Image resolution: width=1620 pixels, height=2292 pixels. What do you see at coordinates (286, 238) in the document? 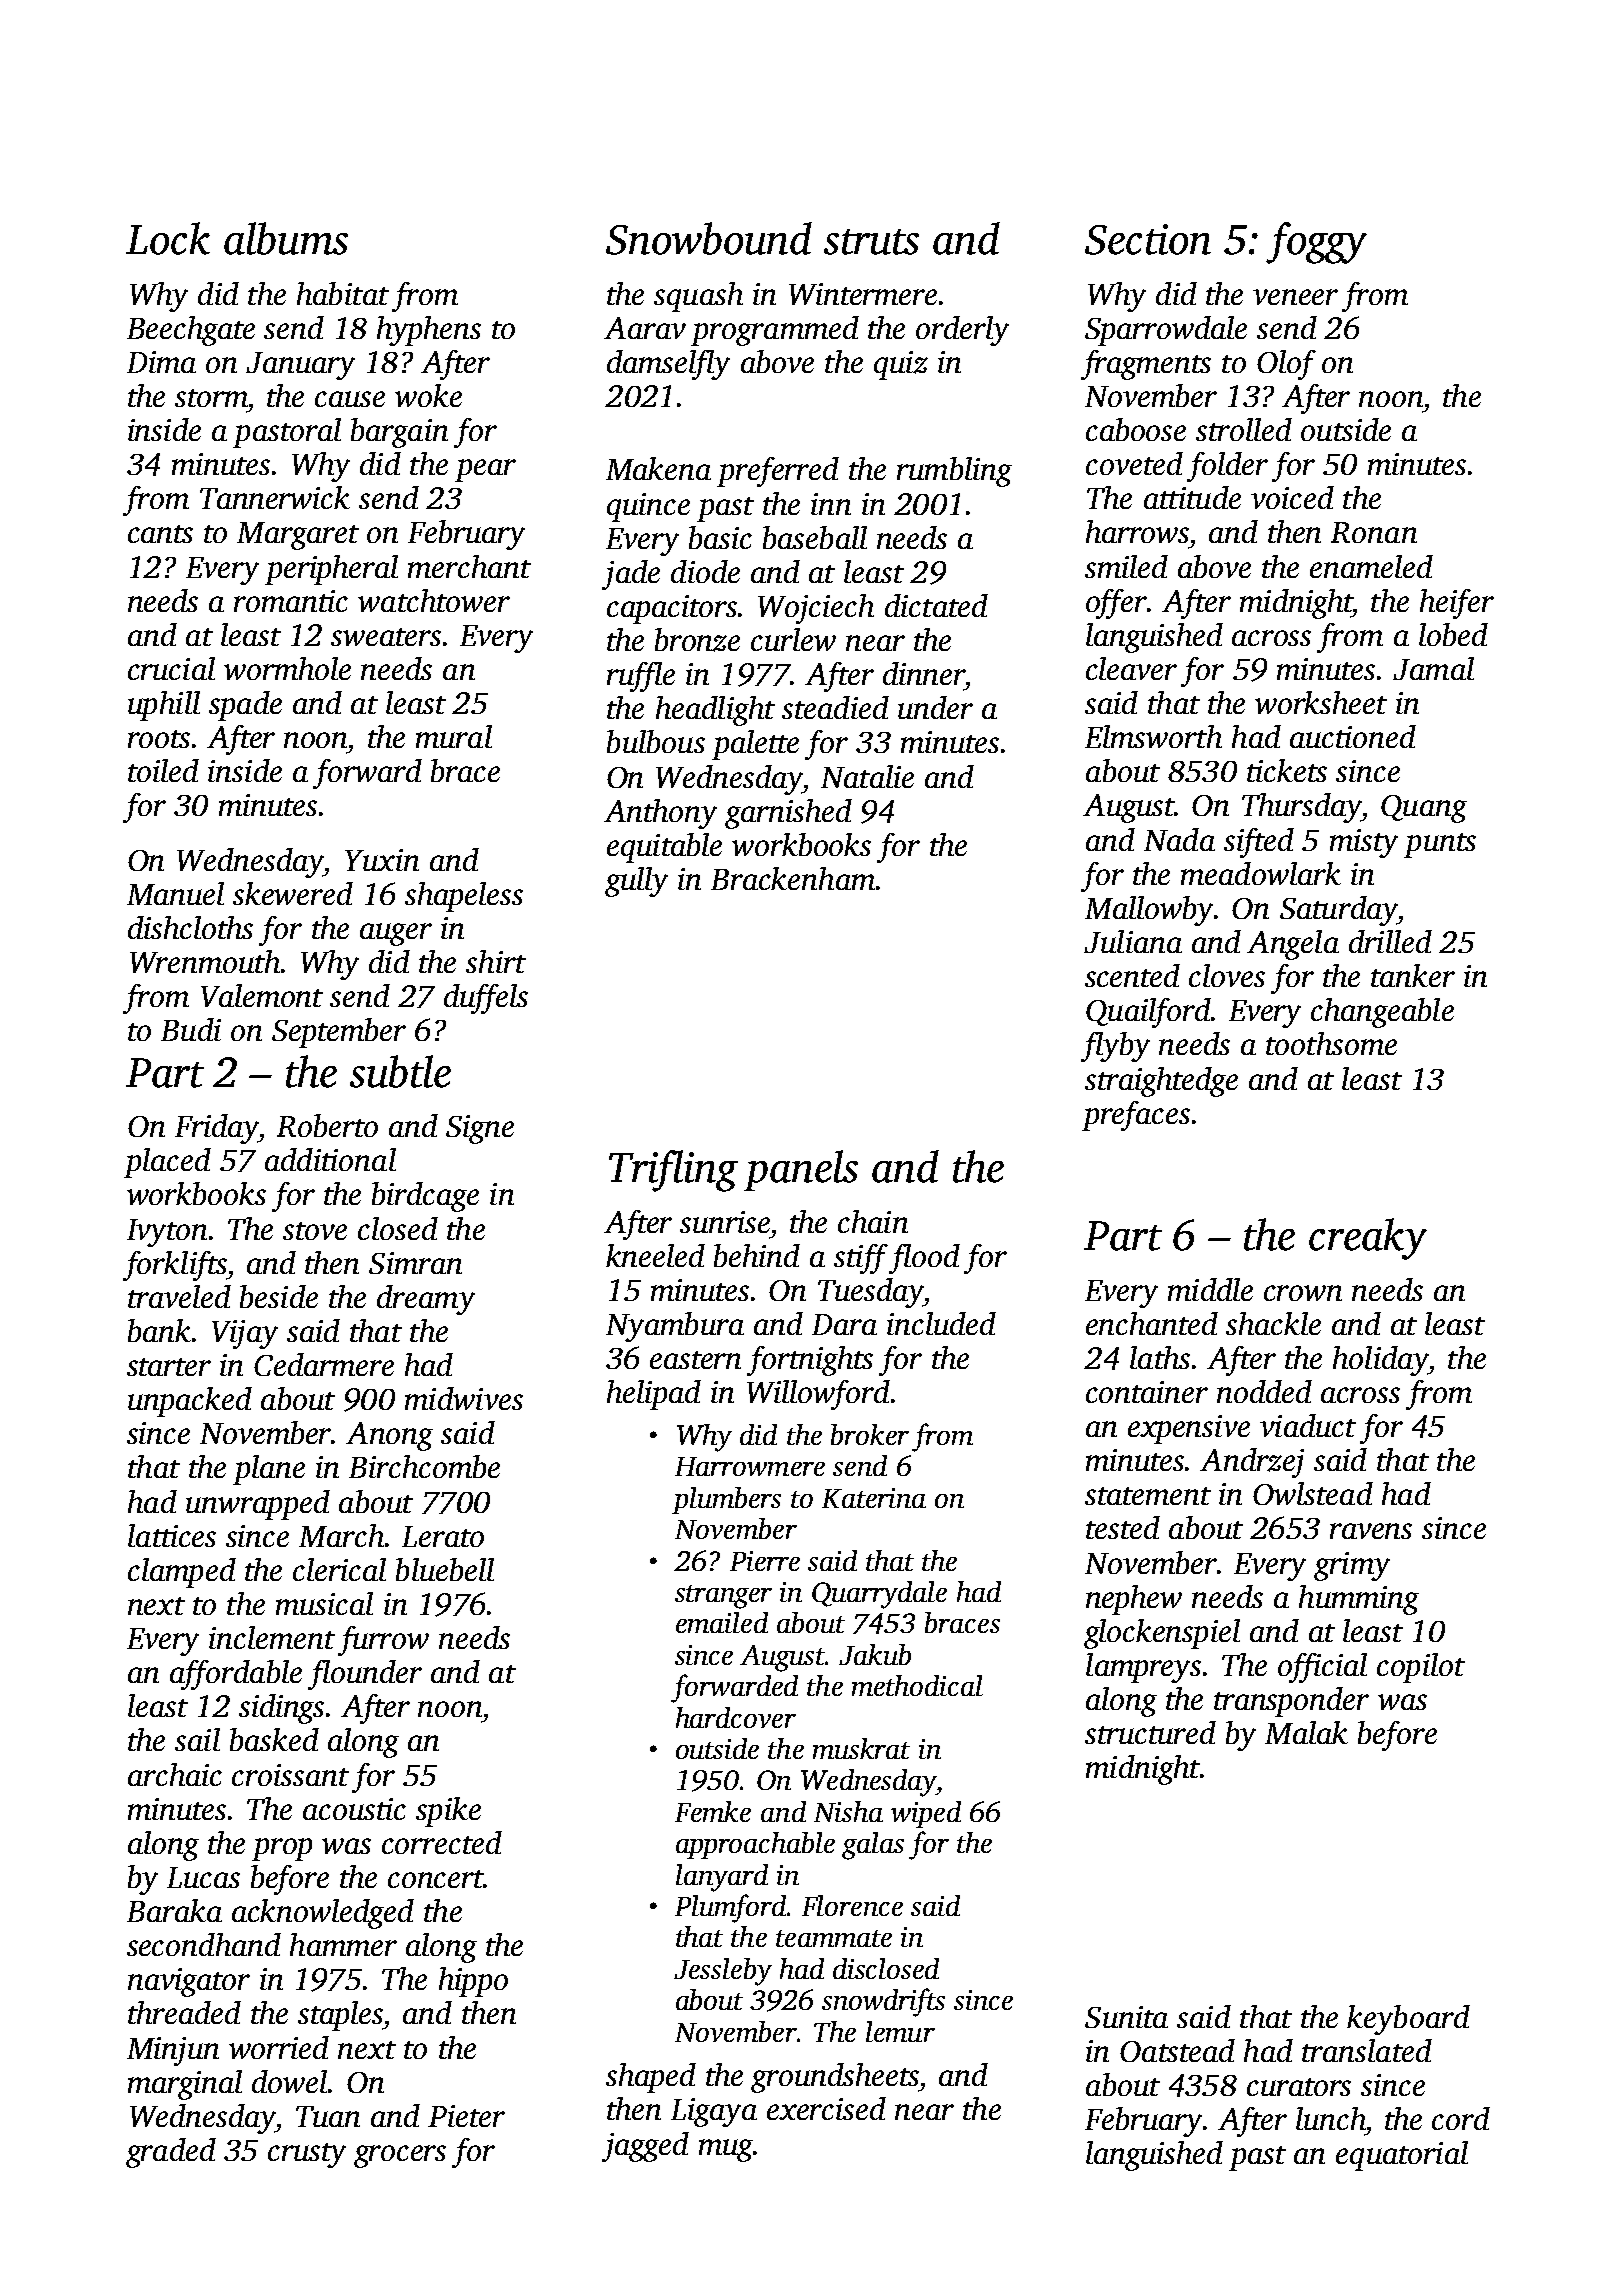
I see `albums` at bounding box center [286, 238].
